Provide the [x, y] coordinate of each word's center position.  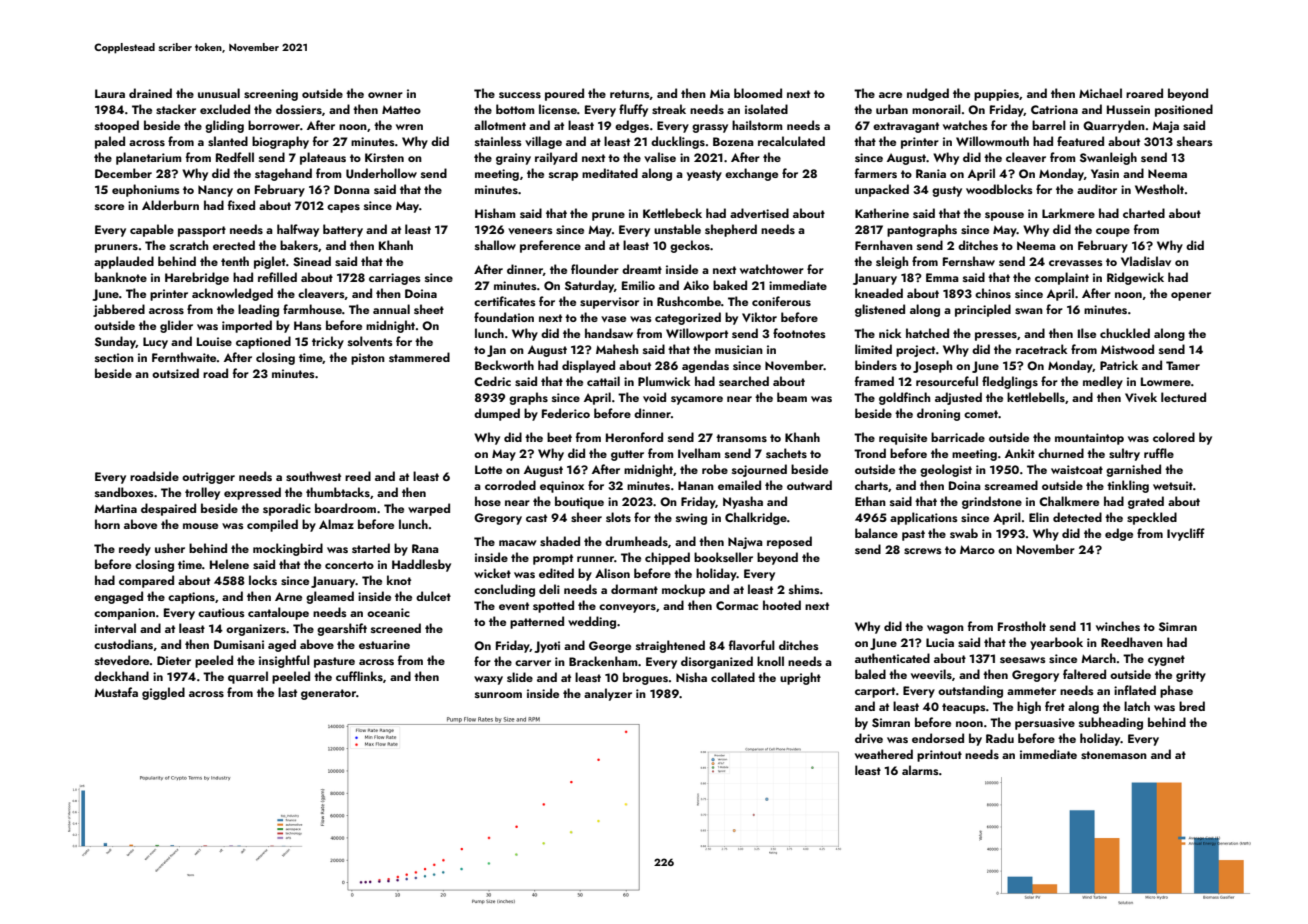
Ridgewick [1135, 278]
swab [964, 533]
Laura [110, 93]
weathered [884, 754]
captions [191, 598]
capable [152, 230]
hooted [782, 605]
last [287, 692]
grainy [513, 159]
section [114, 357]
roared [1144, 93]
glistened [880, 310]
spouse [1004, 216]
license [558, 109]
